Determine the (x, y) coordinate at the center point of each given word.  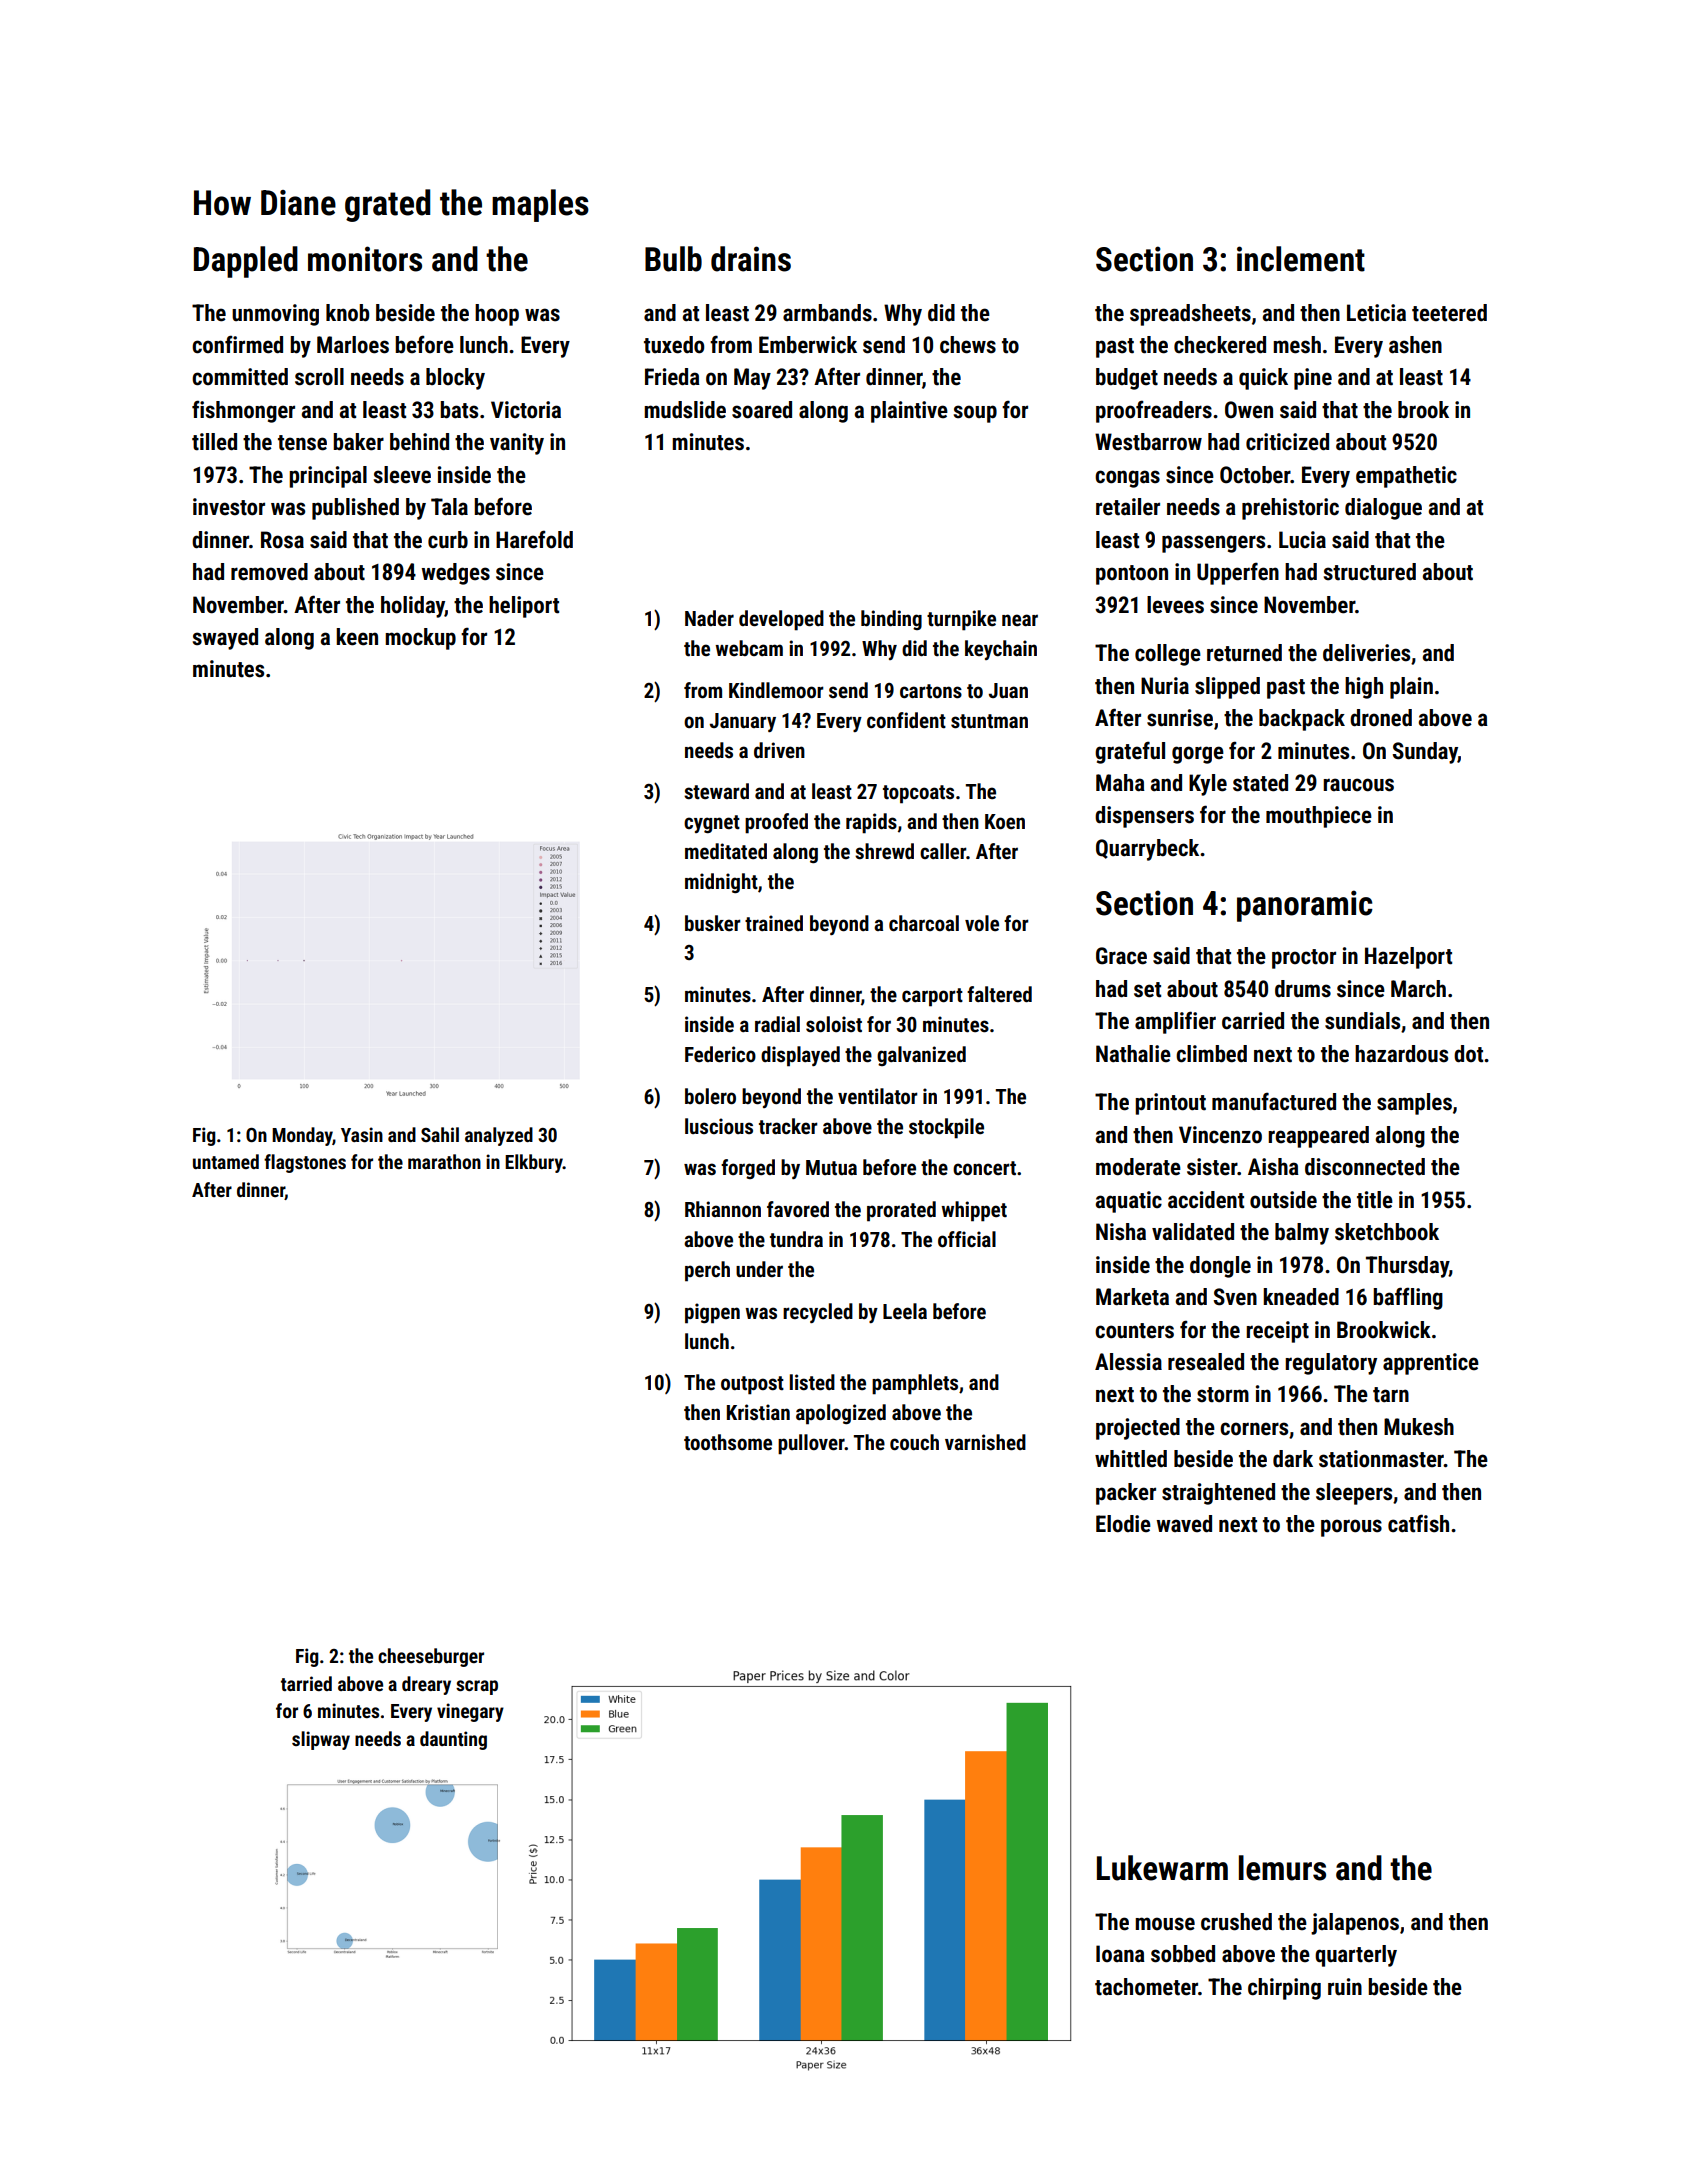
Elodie (1123, 1524)
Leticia (1376, 313)
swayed (225, 639)
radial (777, 1024)
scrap (477, 1687)
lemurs (1282, 1868)
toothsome (728, 1442)
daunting (453, 1740)
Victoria (526, 410)
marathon (444, 1161)
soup (975, 414)
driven (779, 750)
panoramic (1305, 906)
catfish (1418, 1523)
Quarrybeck (1147, 850)
